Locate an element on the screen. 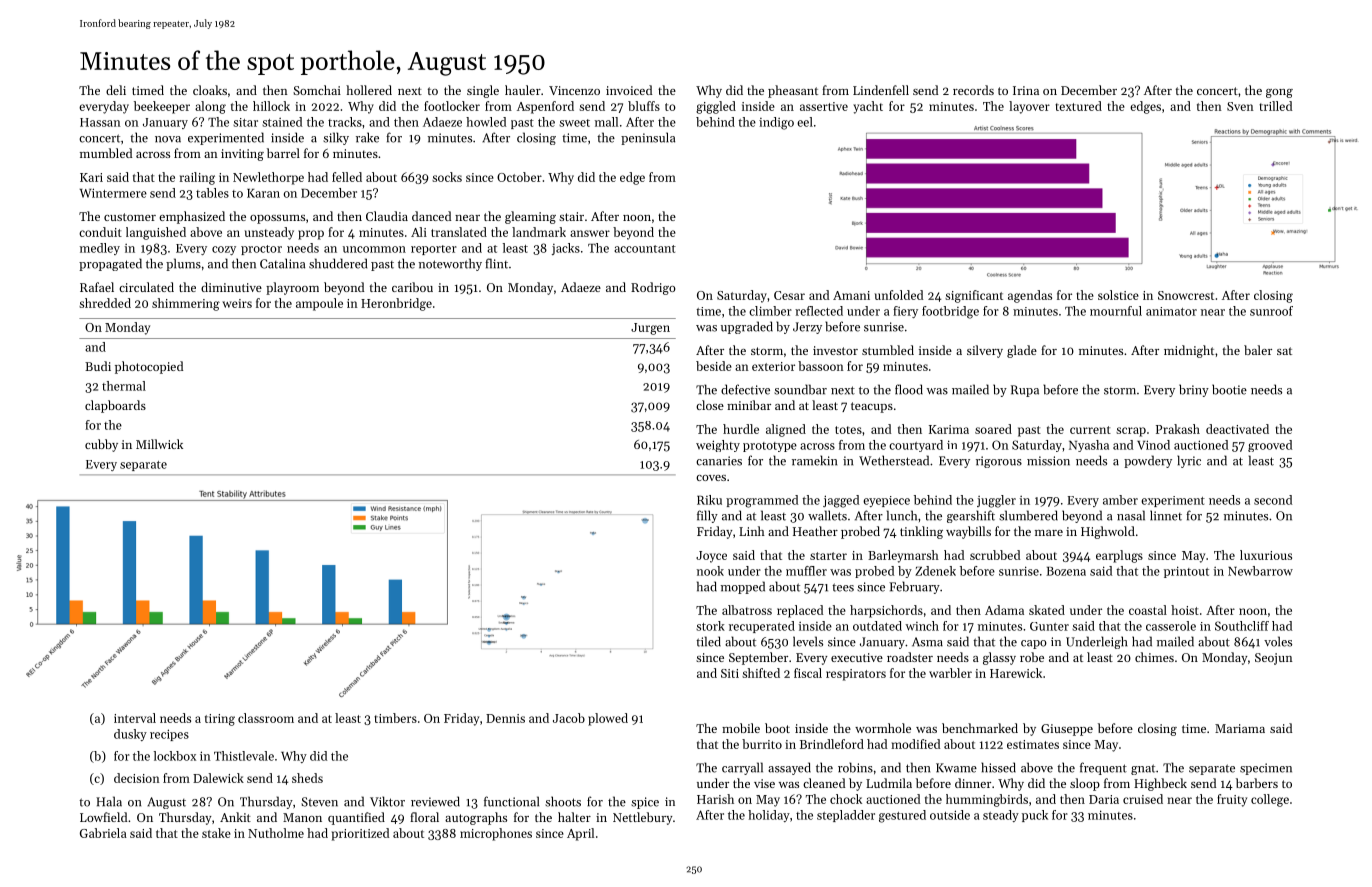 This screenshot has width=1372, height=887. starter is located at coordinates (828, 556).
